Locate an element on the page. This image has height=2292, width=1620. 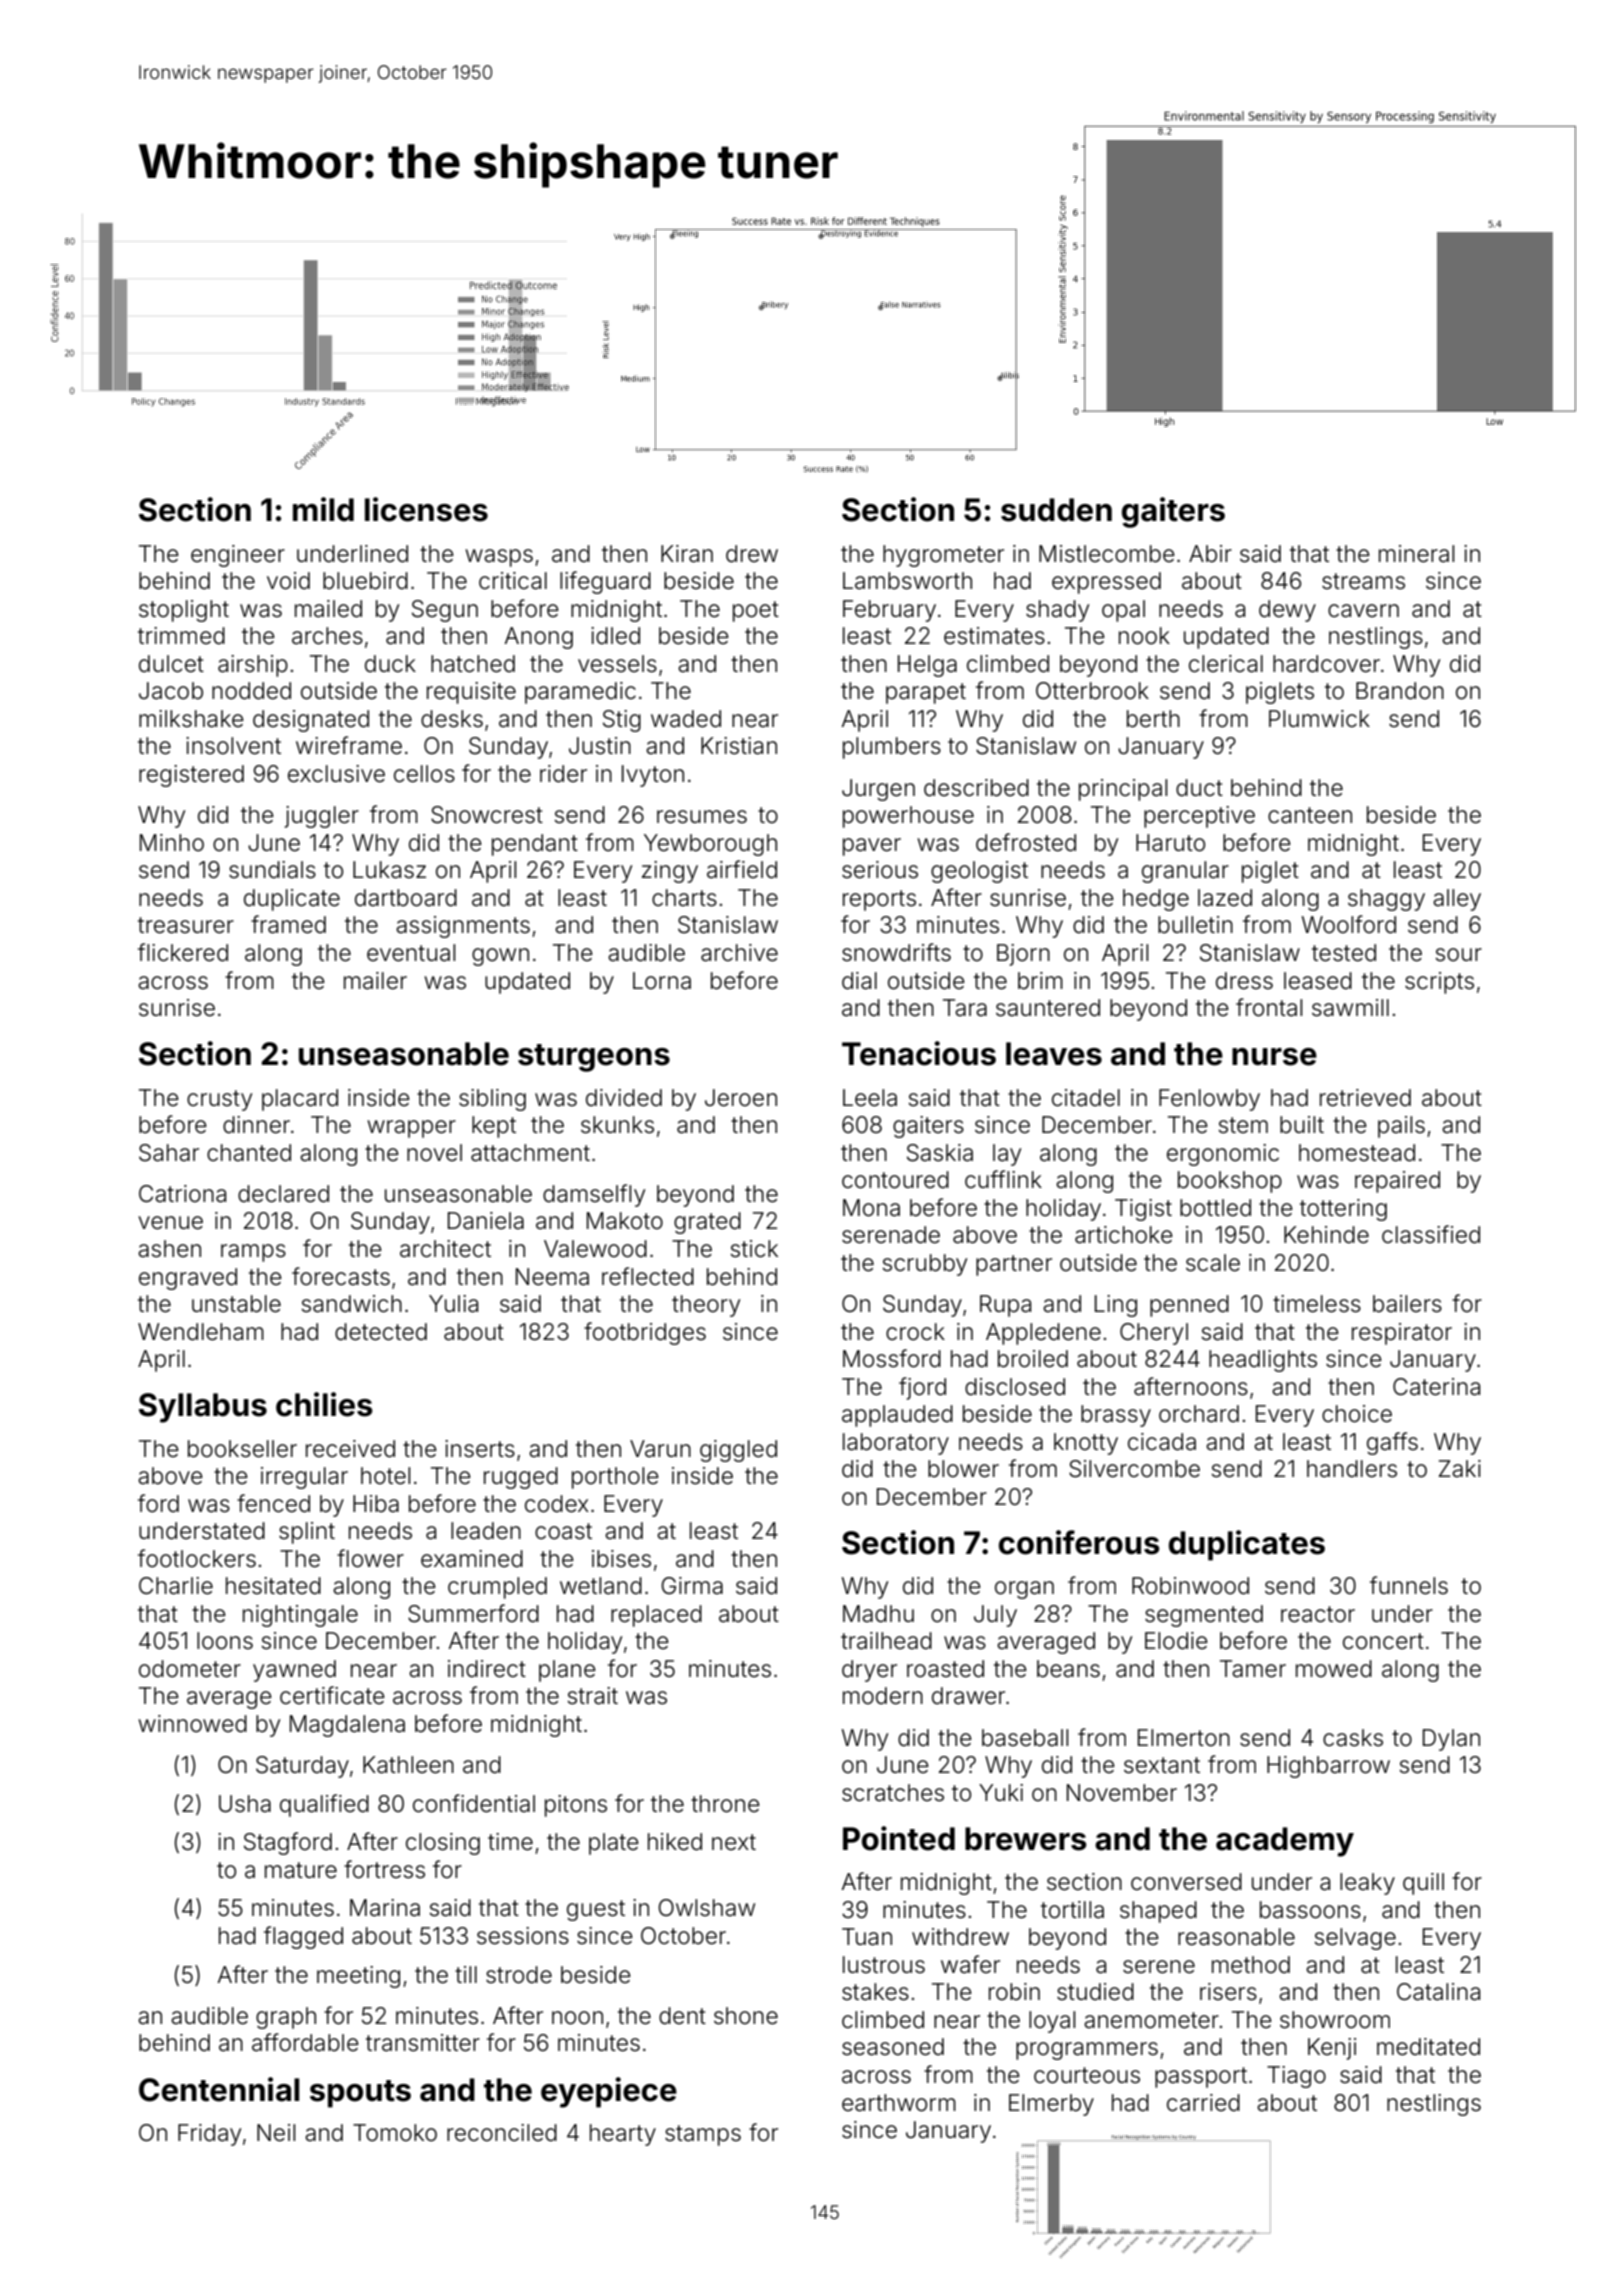
Tomoko is located at coordinates (395, 2133).
